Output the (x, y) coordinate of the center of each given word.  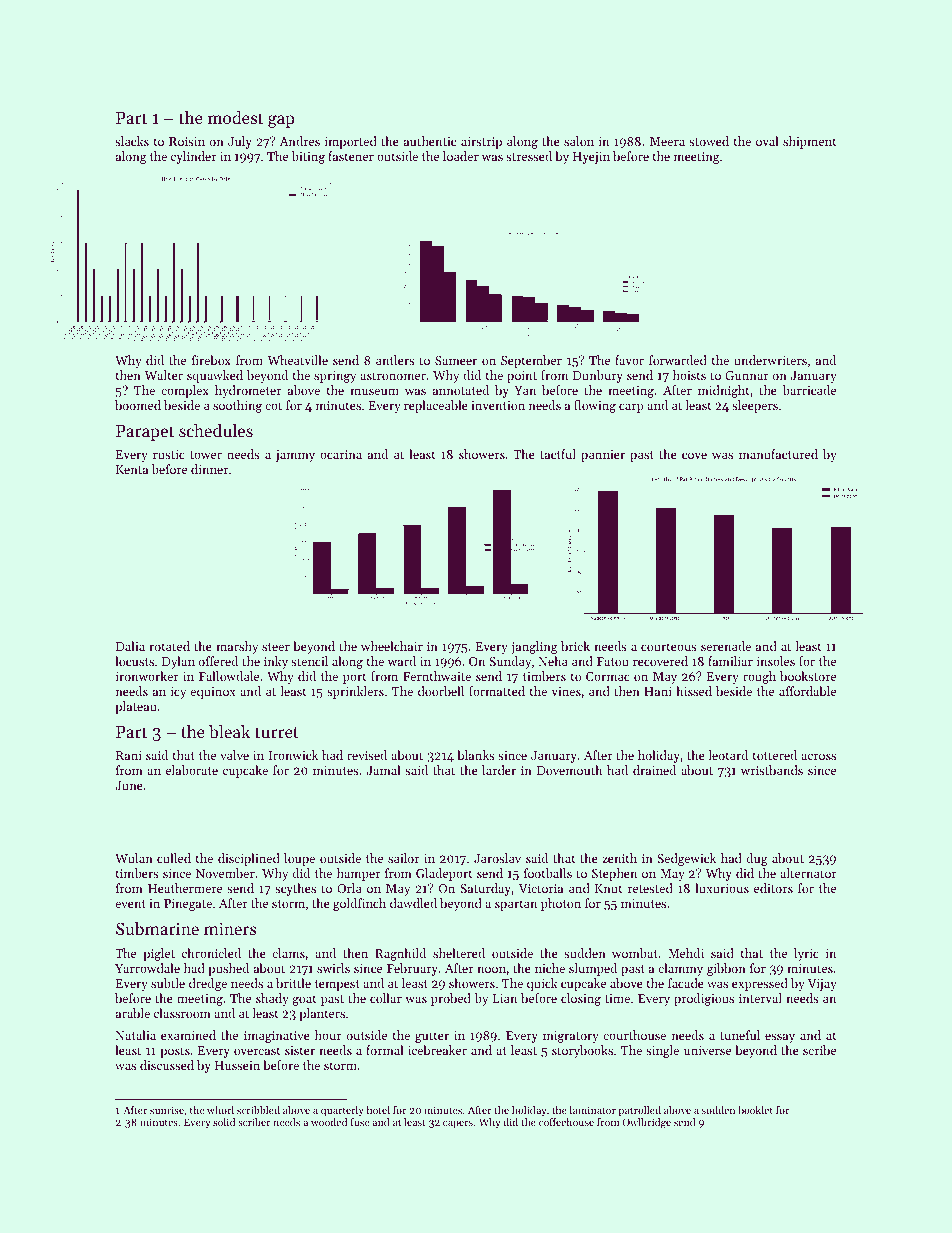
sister (300, 1050)
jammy (295, 456)
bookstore (808, 676)
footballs (548, 873)
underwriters (770, 360)
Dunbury (598, 376)
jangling (534, 647)
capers (458, 1124)
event (130, 904)
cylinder (194, 157)
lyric (806, 954)
